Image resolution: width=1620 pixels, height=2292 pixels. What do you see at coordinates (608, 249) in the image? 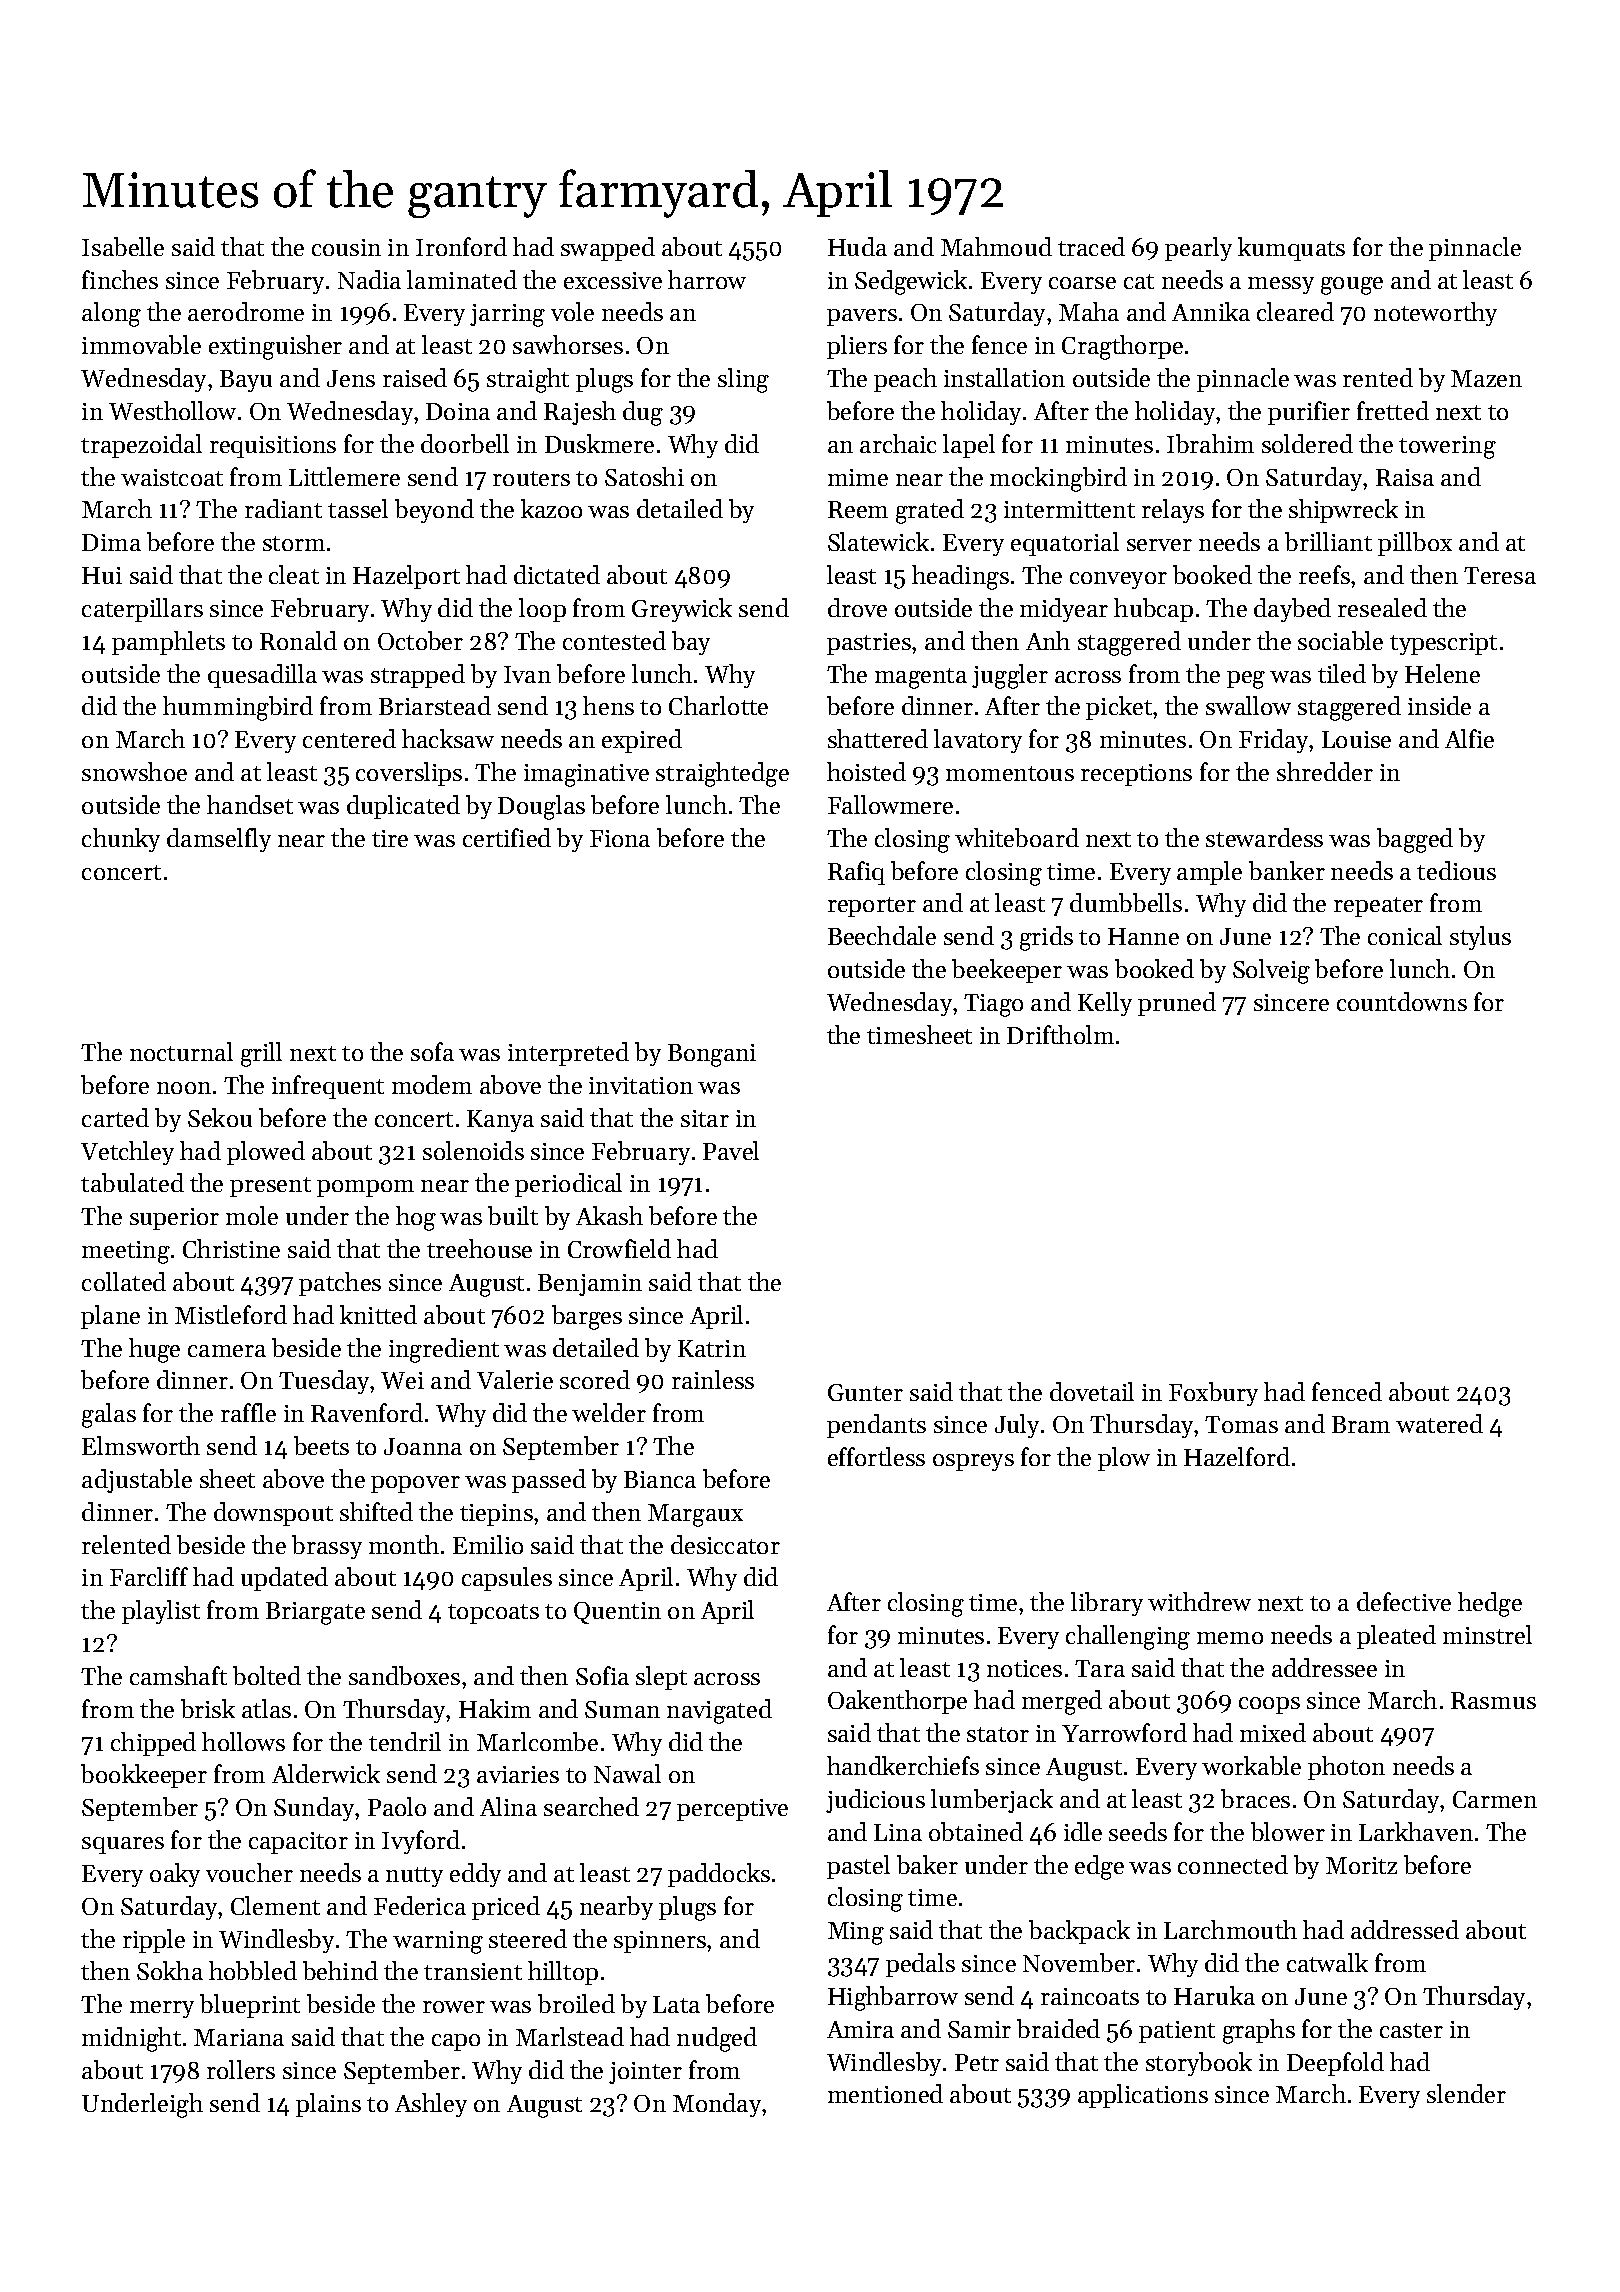
I see `swapped` at bounding box center [608, 249].
